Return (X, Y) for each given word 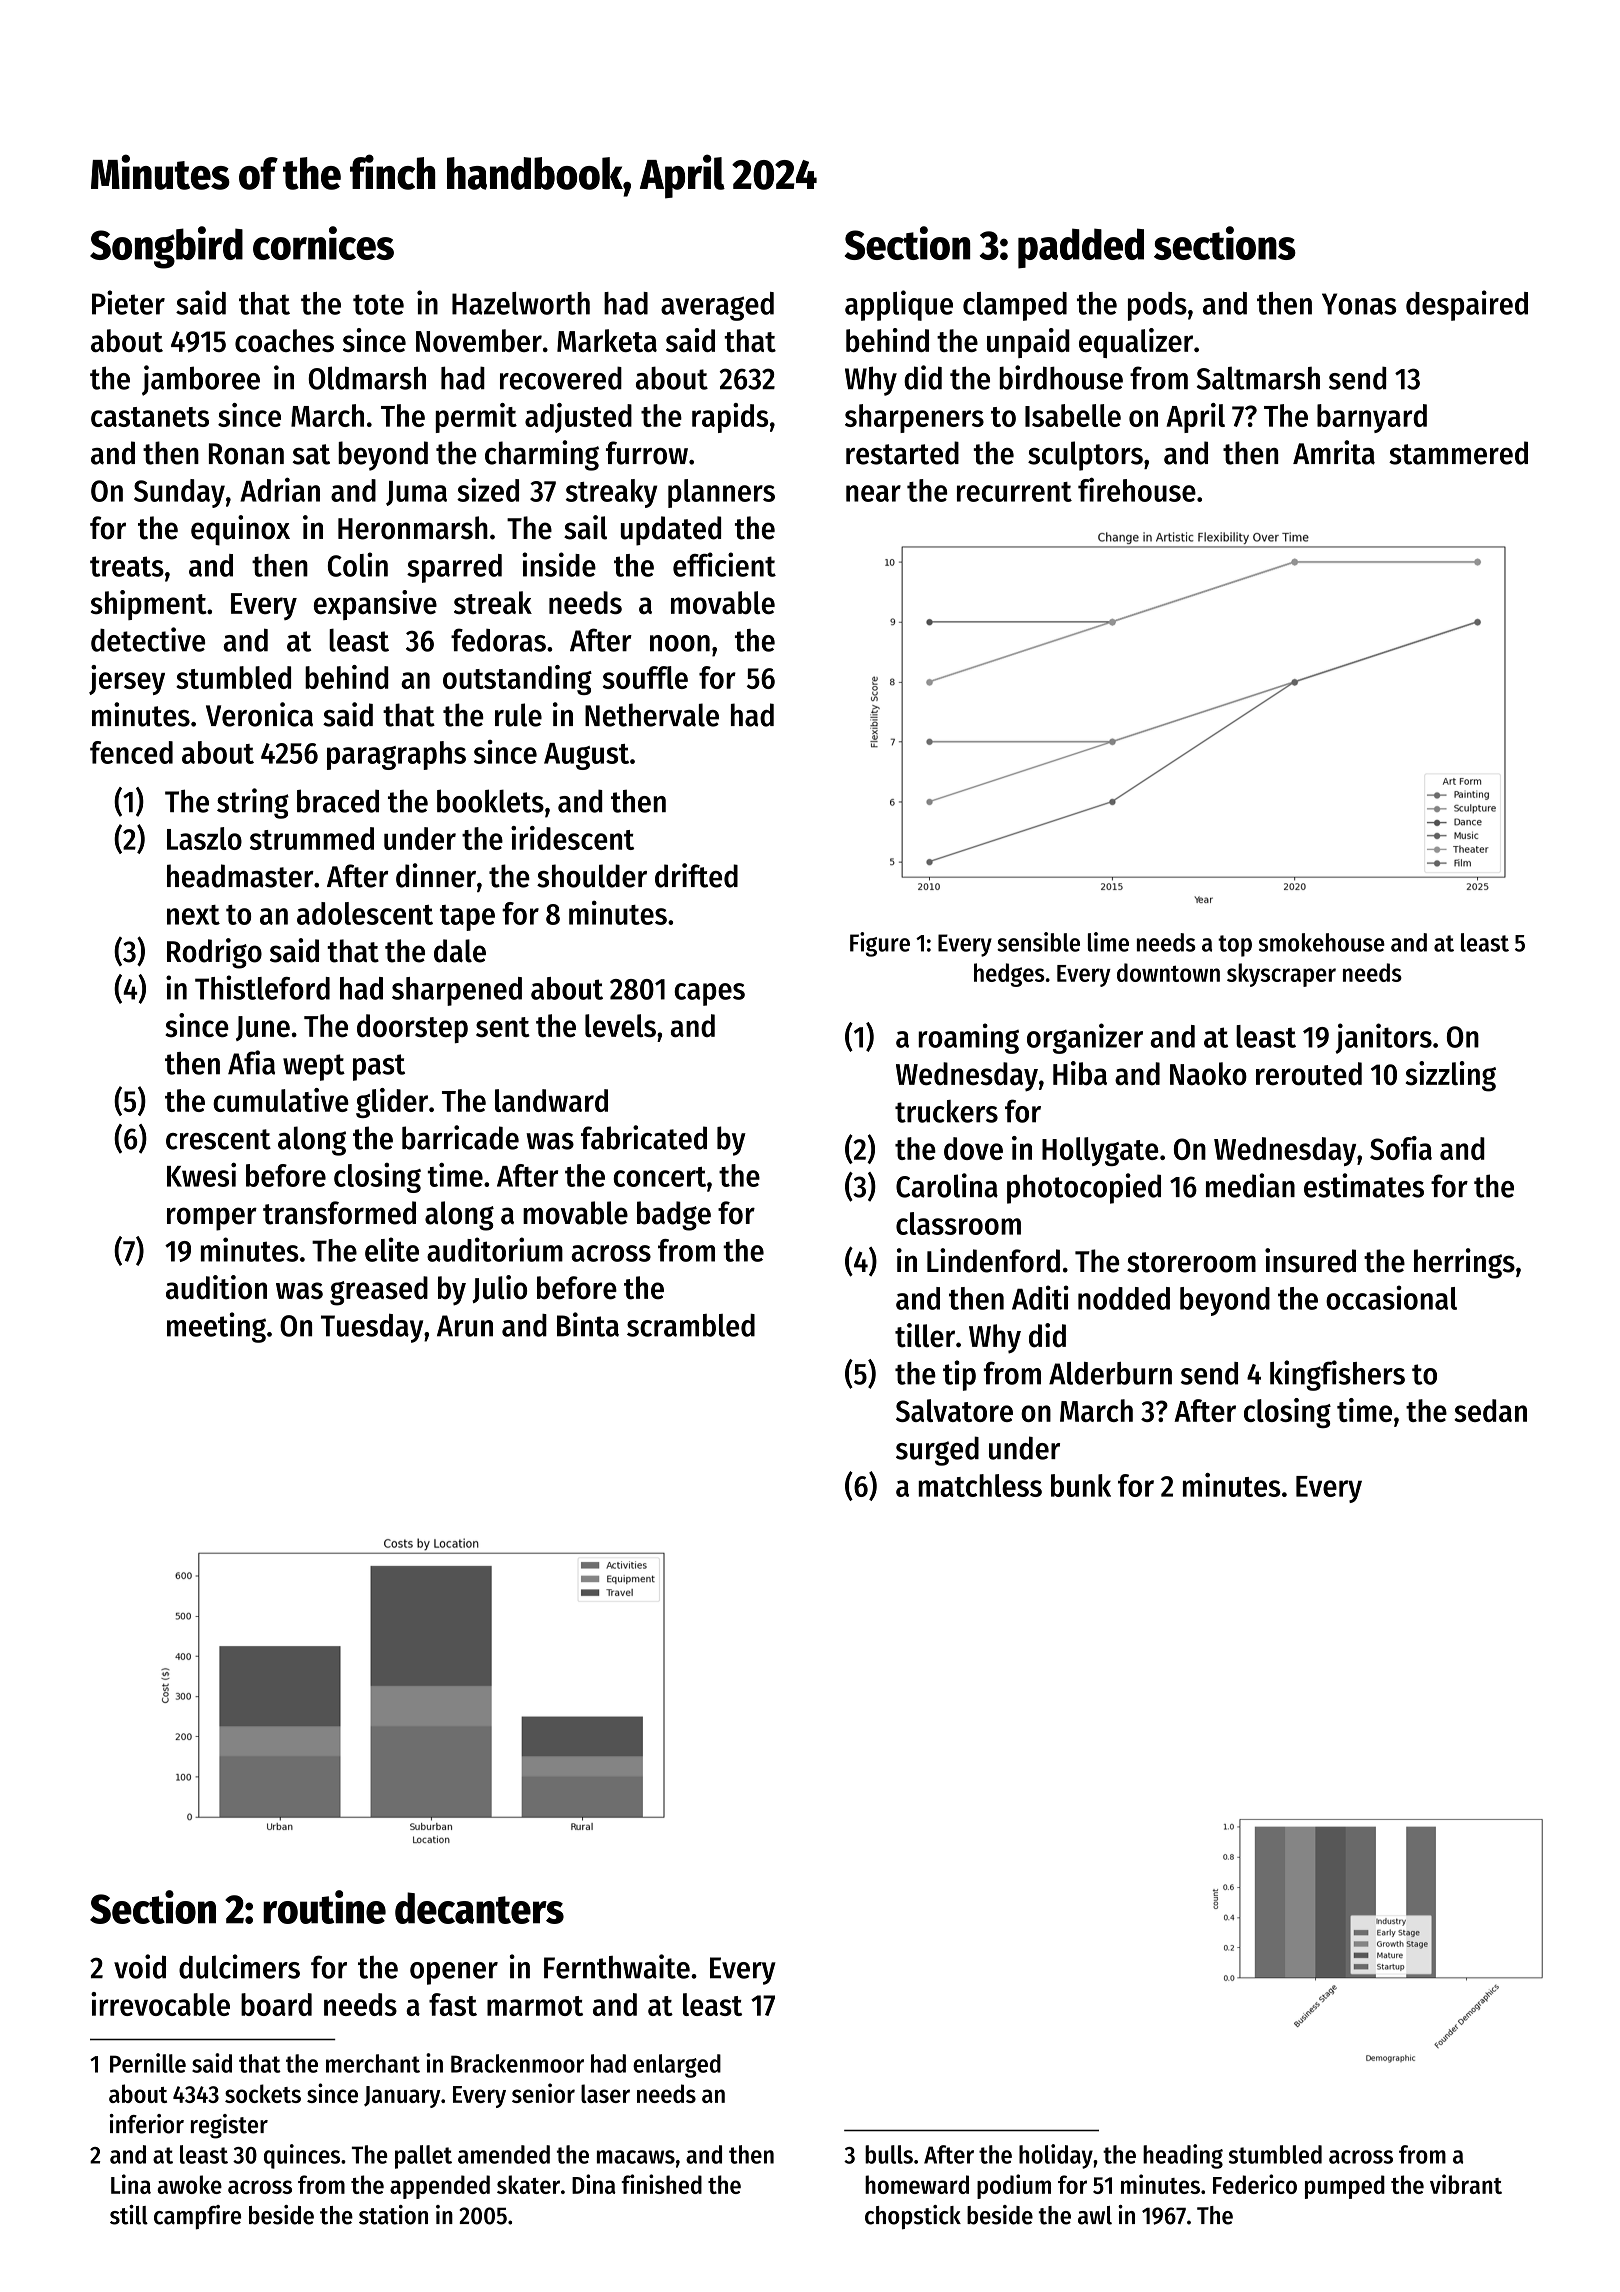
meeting (216, 1327)
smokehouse (1322, 942)
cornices (323, 243)
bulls (889, 2154)
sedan (1490, 1410)
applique (899, 305)
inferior (147, 2124)
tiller (925, 1335)
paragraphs (396, 755)
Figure (880, 944)
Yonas (1359, 304)
